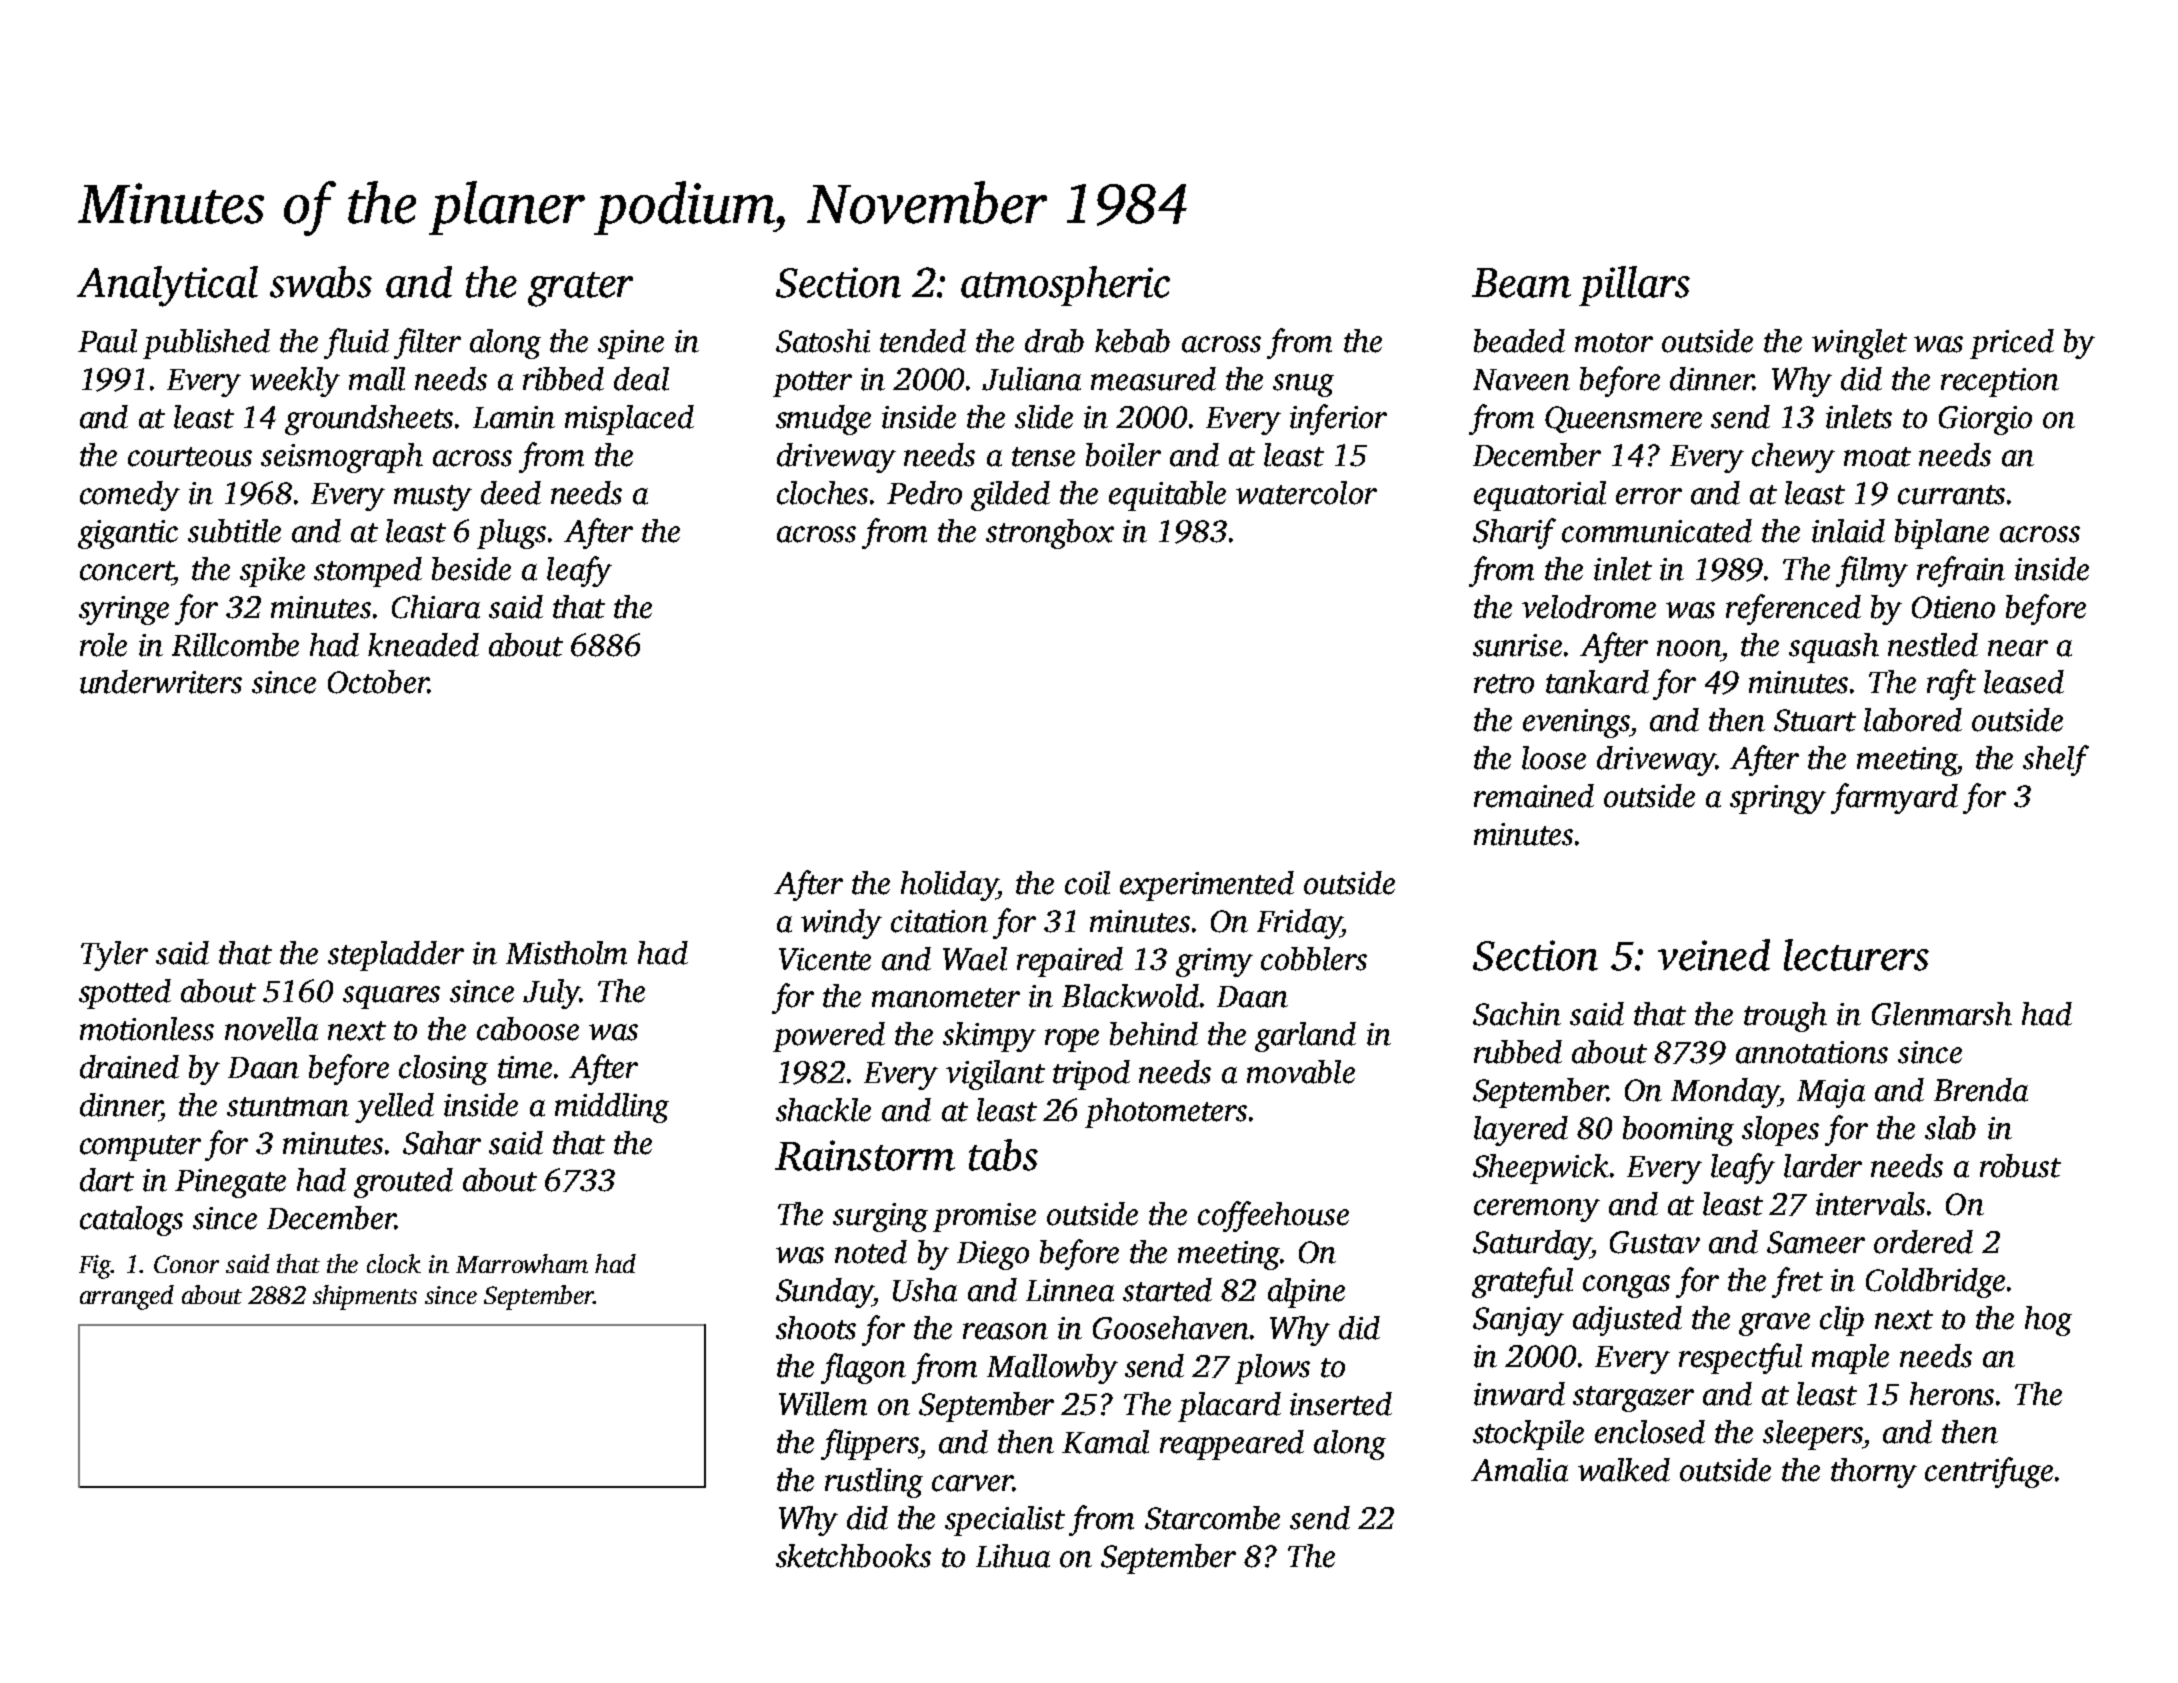  Describe the element at coordinates (566, 953) in the screenshot. I see `Mistholm` at that location.
